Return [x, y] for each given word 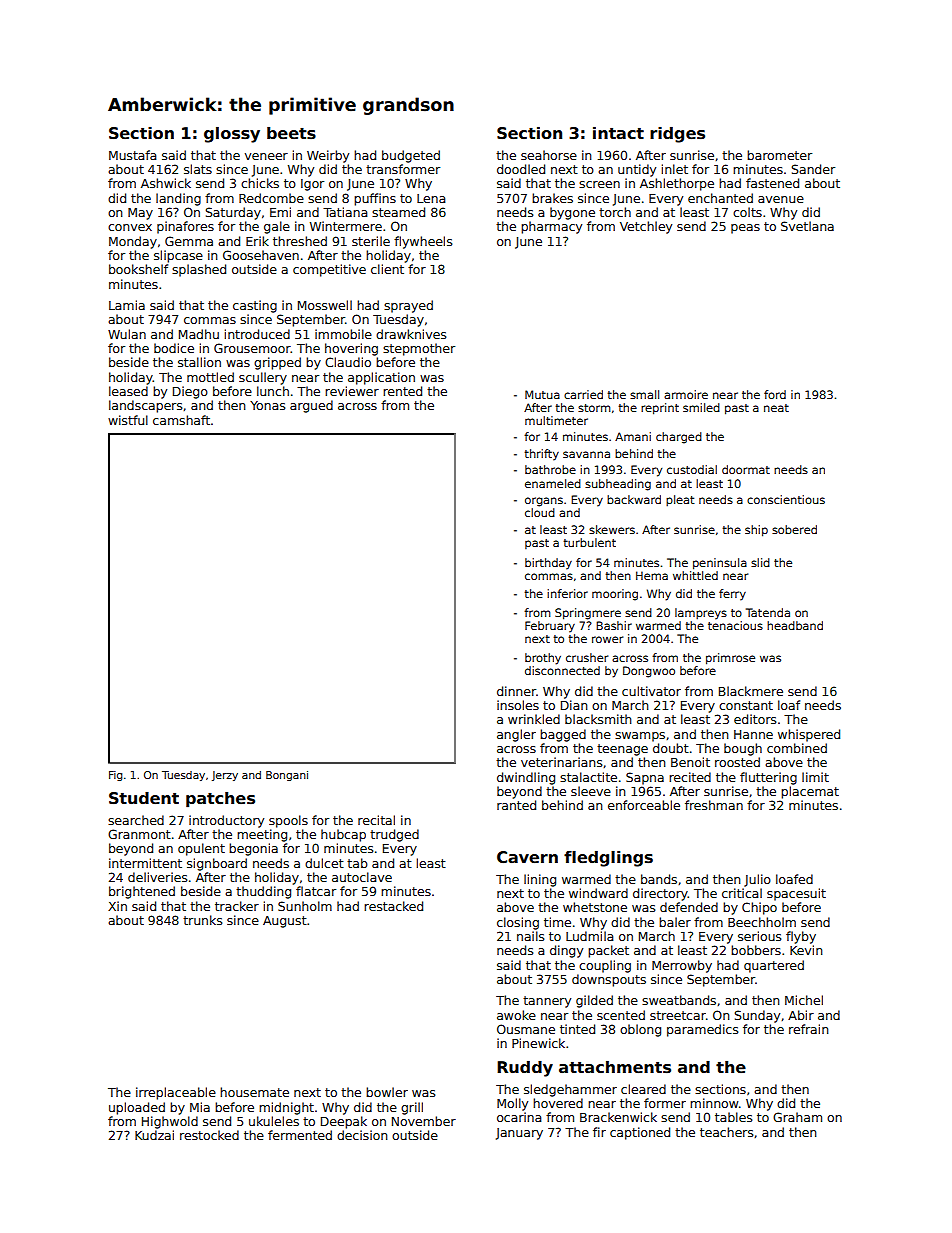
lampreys [701, 614]
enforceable [644, 805]
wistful [128, 420]
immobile [343, 334]
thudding [263, 892]
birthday [548, 564]
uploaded [137, 1108]
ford [775, 394]
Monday [133, 242]
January [519, 1134]
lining [540, 880]
